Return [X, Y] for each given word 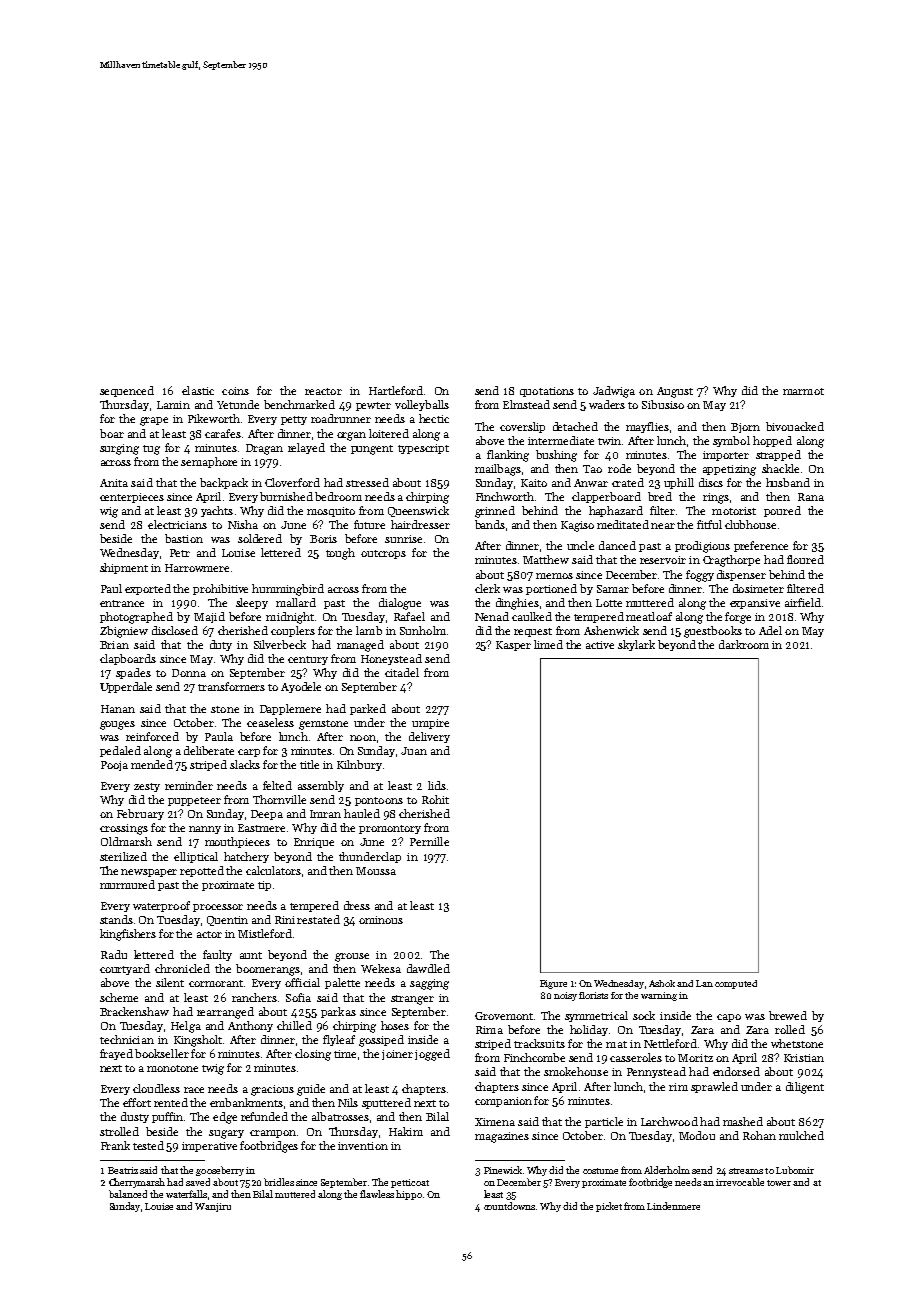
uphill [679, 483]
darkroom [744, 644]
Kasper [513, 646]
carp [249, 753]
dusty [135, 1117]
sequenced [127, 391]
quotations [547, 392]
